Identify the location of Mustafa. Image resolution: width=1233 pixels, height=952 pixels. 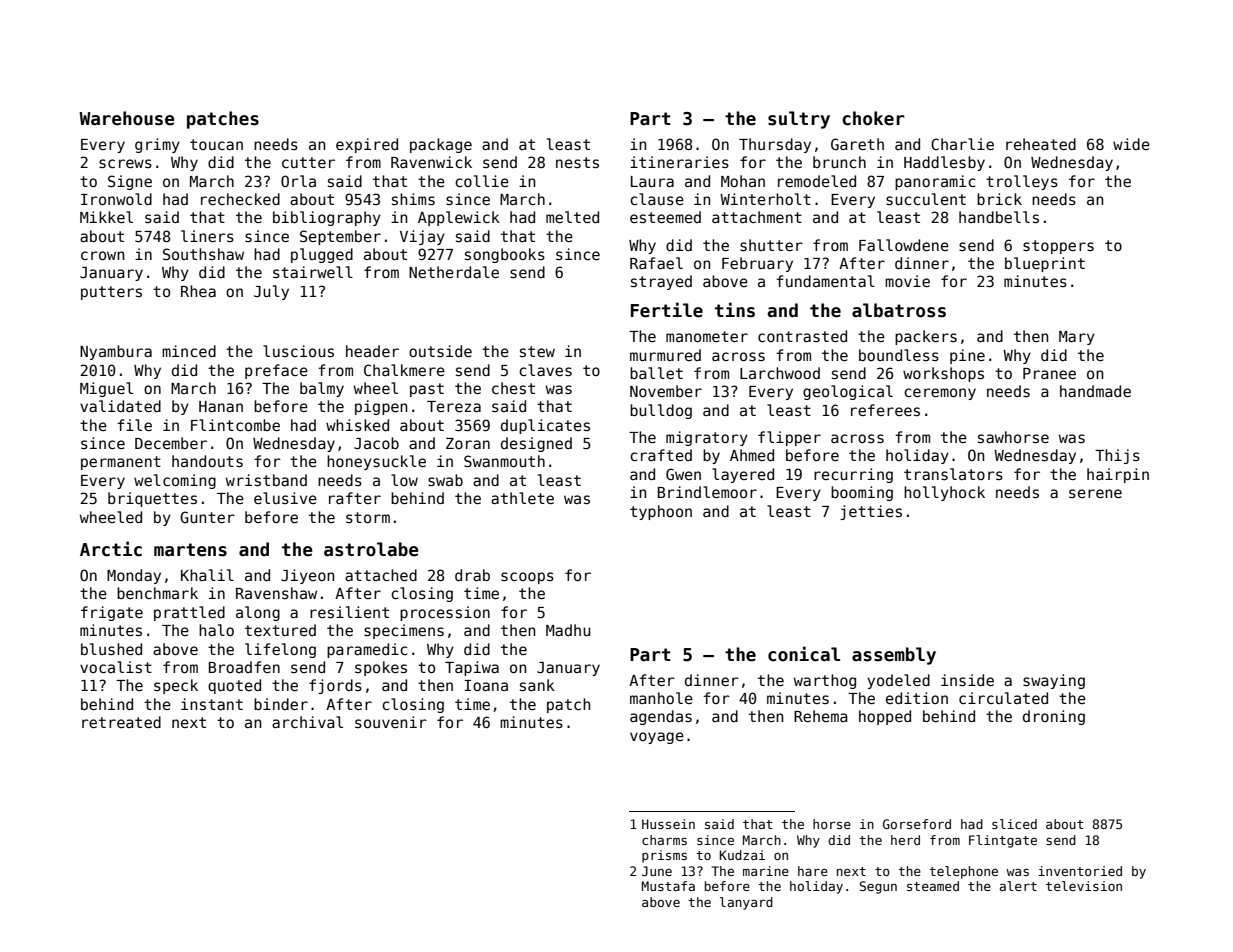
(668, 886).
